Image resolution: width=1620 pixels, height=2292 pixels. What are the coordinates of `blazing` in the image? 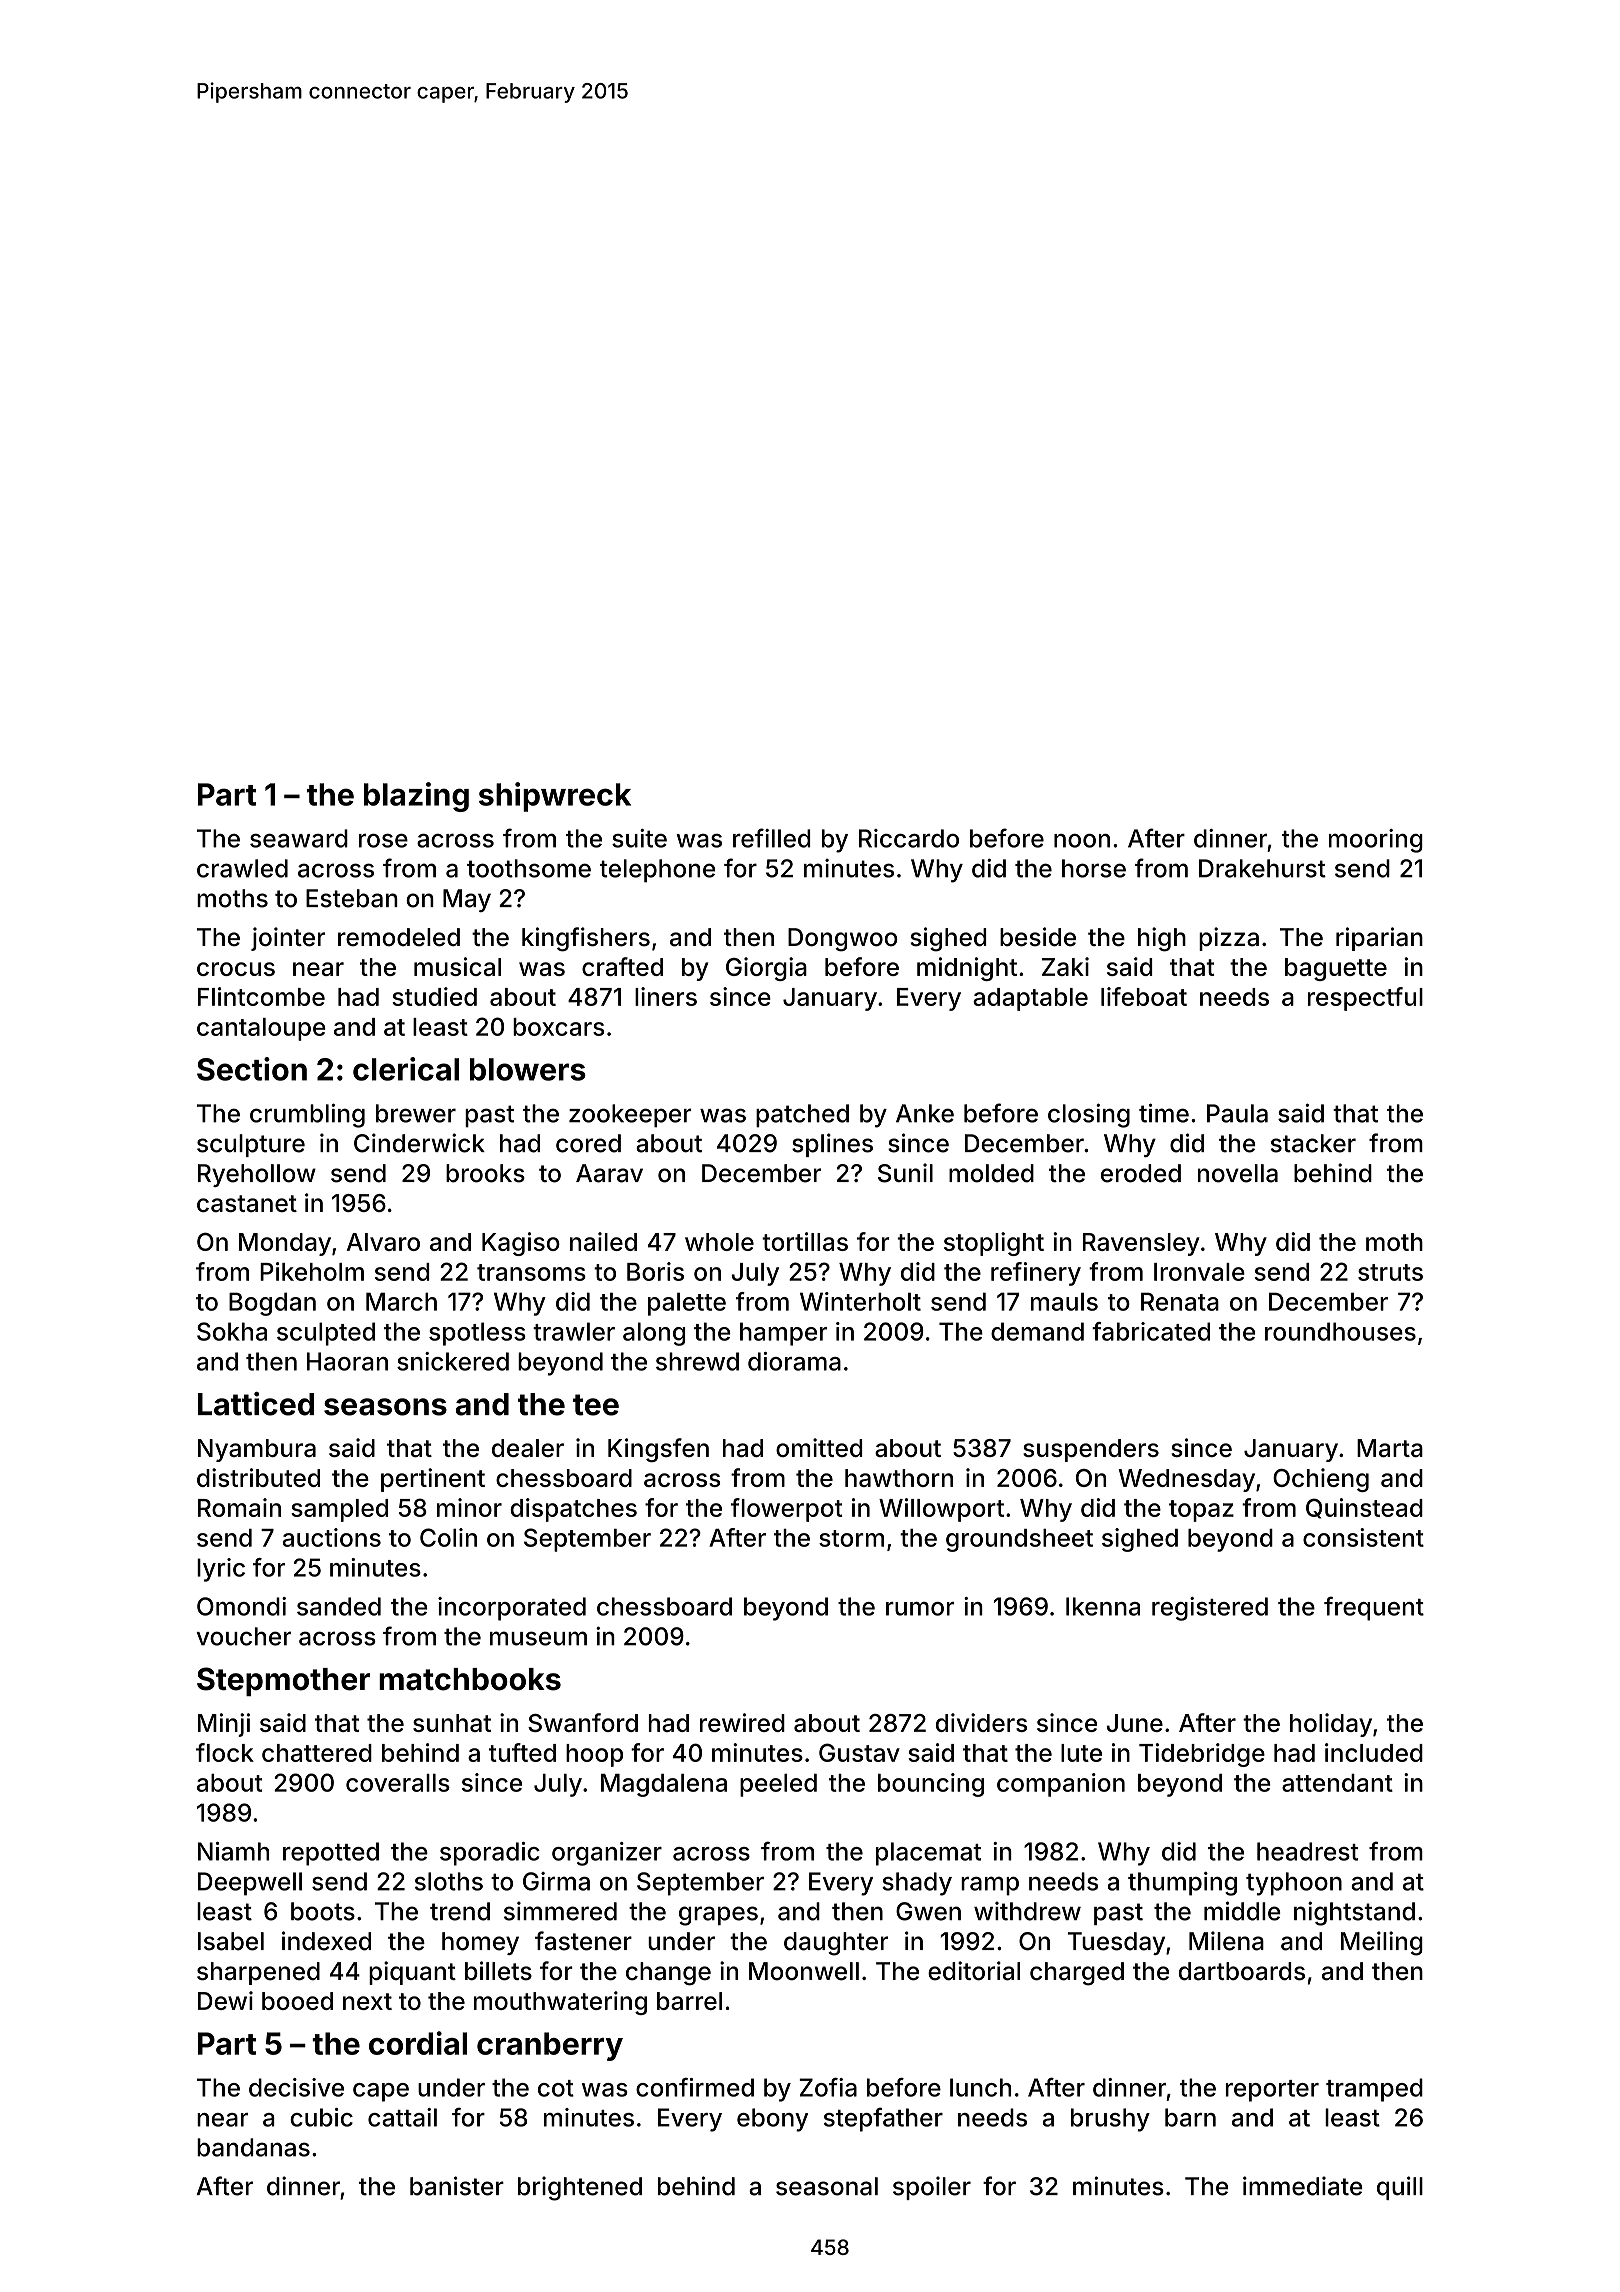 It's located at (416, 797).
